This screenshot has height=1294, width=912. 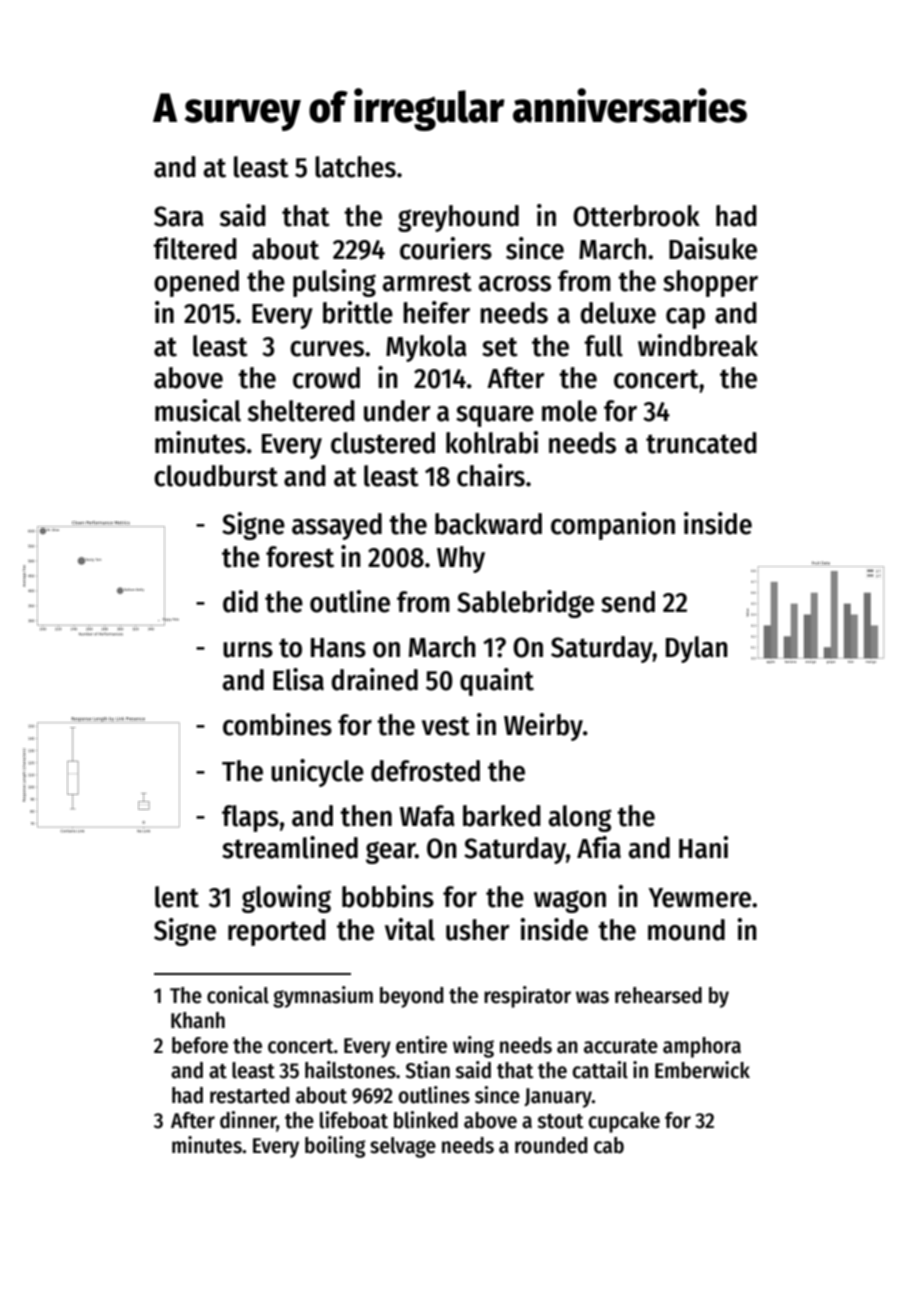 I want to click on Sara, so click(x=179, y=216).
